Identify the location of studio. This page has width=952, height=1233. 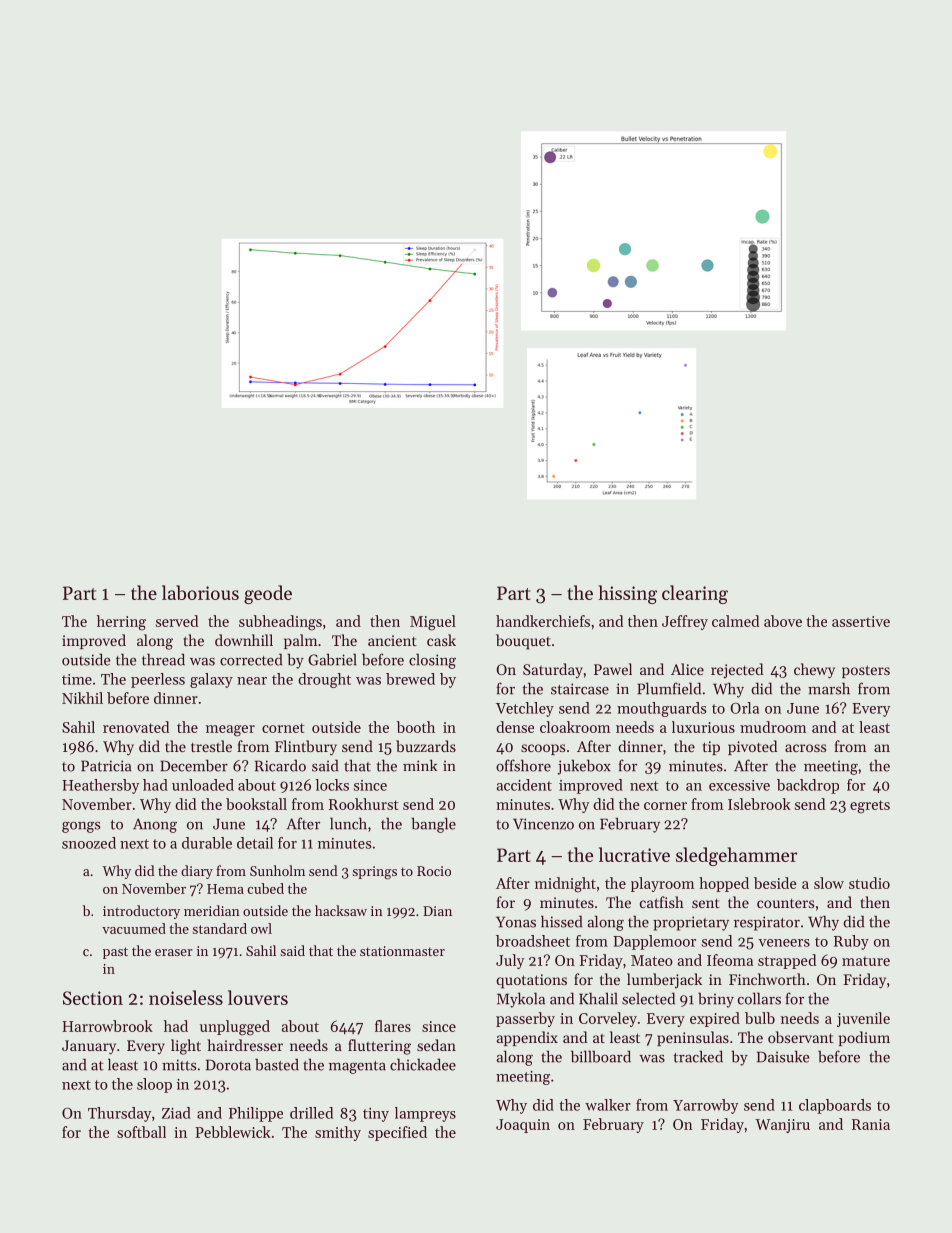
(869, 883).
